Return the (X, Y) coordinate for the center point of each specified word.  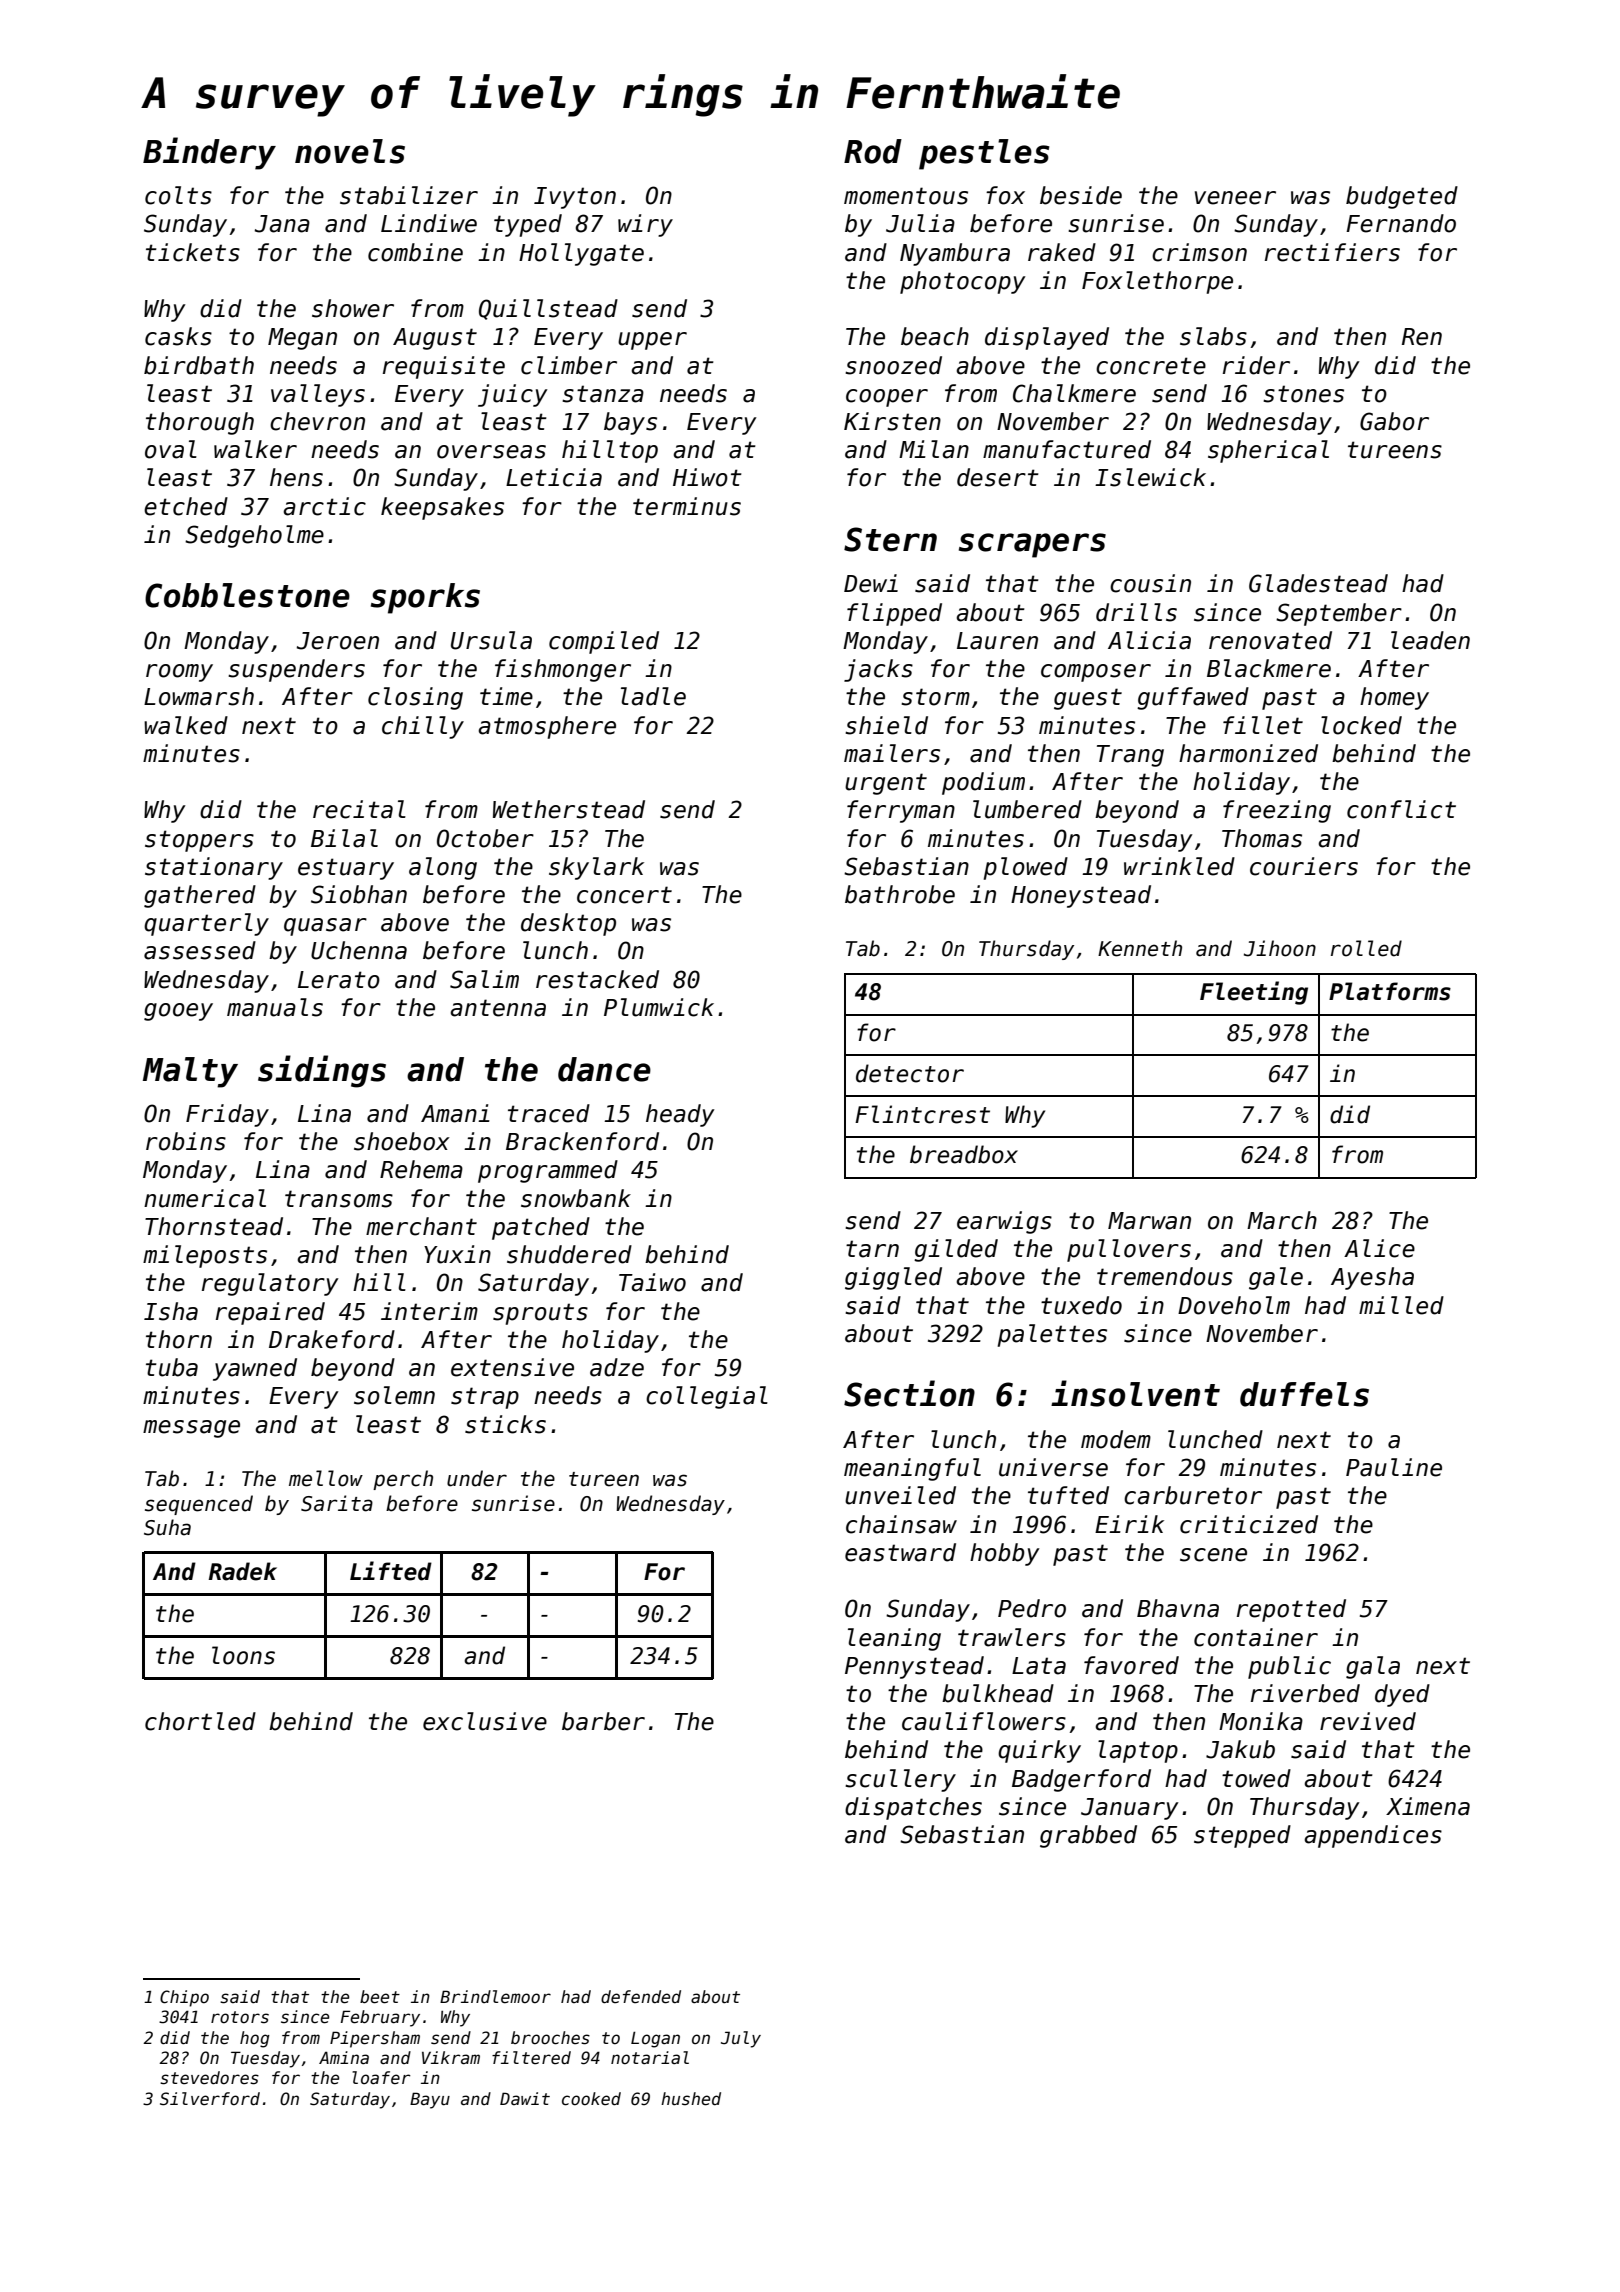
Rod (873, 151)
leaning (894, 1639)
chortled (200, 1721)
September (1339, 614)
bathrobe (900, 894)
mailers (892, 753)
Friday (227, 1115)
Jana (282, 224)
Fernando (1401, 223)
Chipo (184, 1998)
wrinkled (1179, 866)
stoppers (199, 841)
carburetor (1193, 1495)
